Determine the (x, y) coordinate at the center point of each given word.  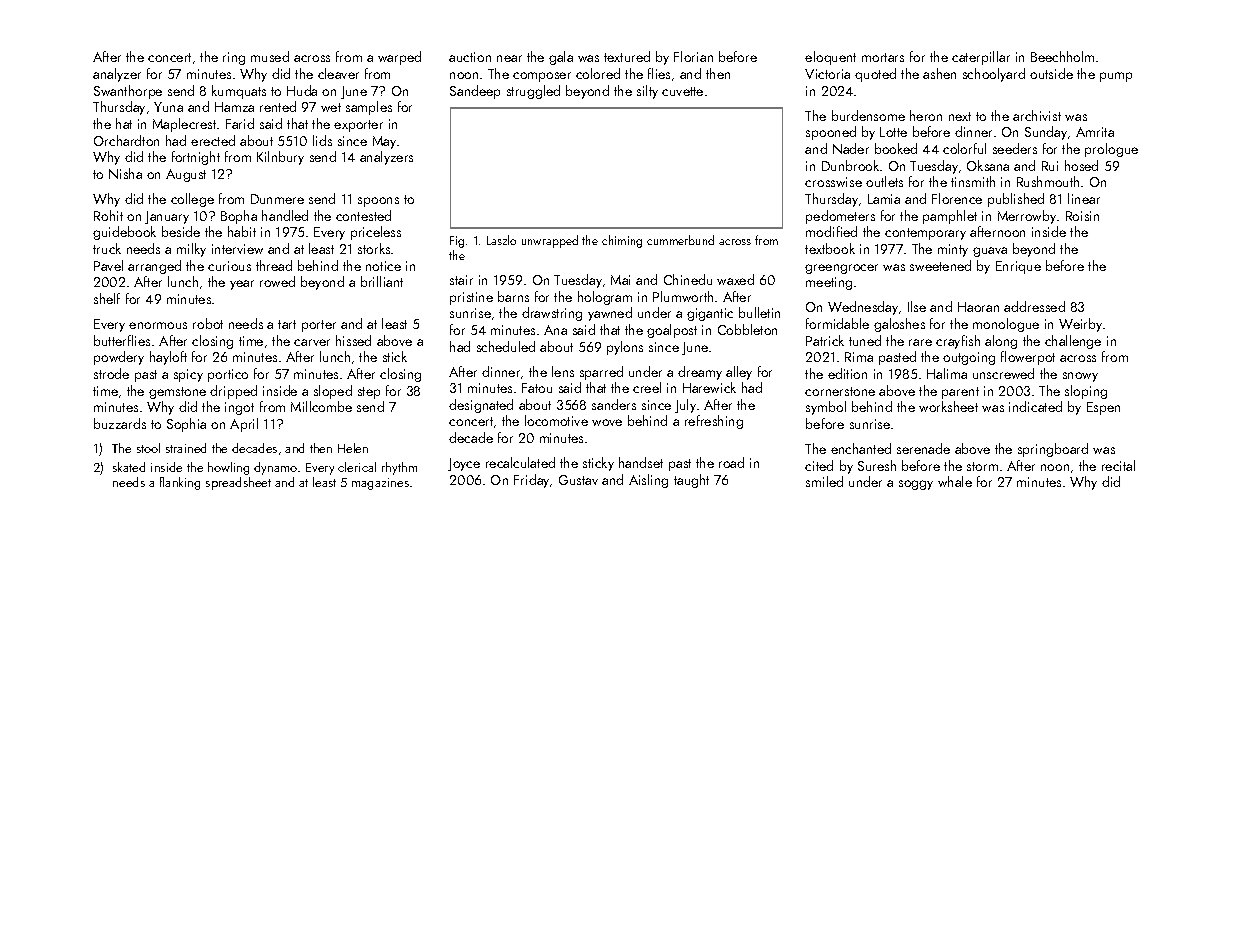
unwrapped (550, 241)
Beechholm (1062, 56)
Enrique (1018, 267)
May (384, 142)
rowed (277, 281)
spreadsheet (238, 483)
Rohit (108, 215)
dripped (233, 392)
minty (953, 250)
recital (1118, 465)
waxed (735, 279)
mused (270, 56)
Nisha (125, 173)
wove (607, 422)
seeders (1015, 148)
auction (470, 57)
